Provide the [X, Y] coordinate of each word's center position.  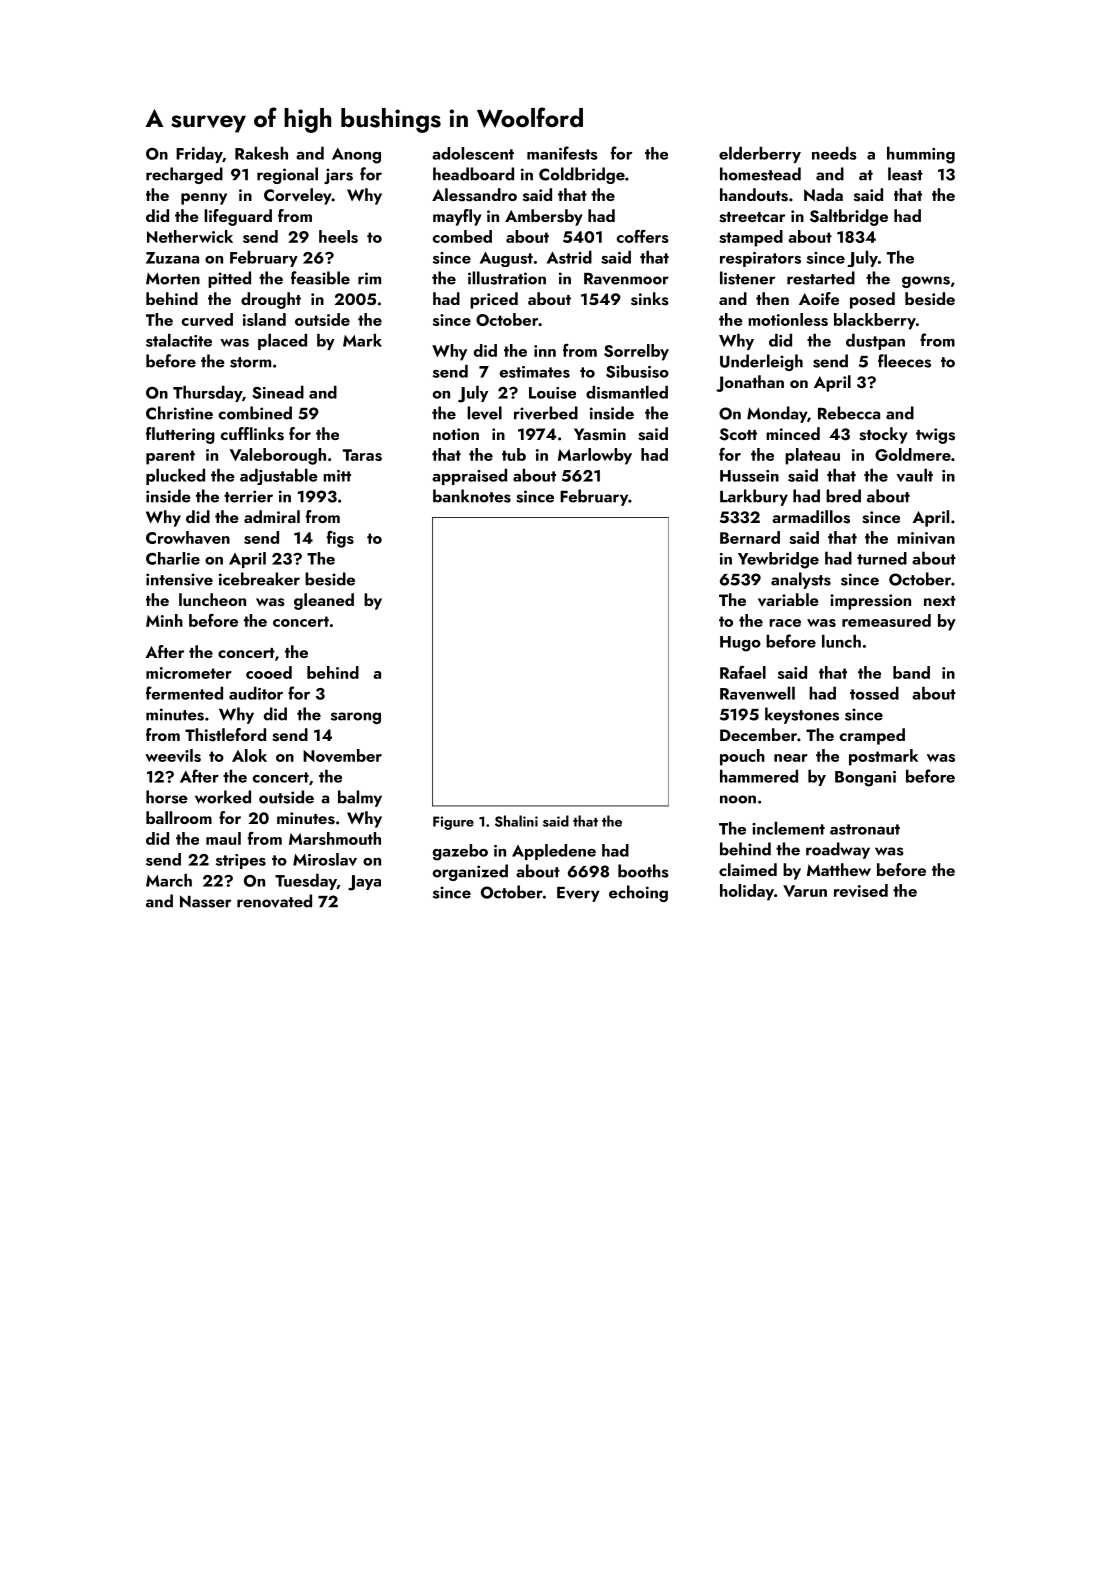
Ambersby [544, 217]
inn [545, 351]
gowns [926, 282]
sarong [356, 718]
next [940, 601]
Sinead [278, 392]
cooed [269, 672]
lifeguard [238, 217]
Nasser [205, 901]
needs [834, 153]
